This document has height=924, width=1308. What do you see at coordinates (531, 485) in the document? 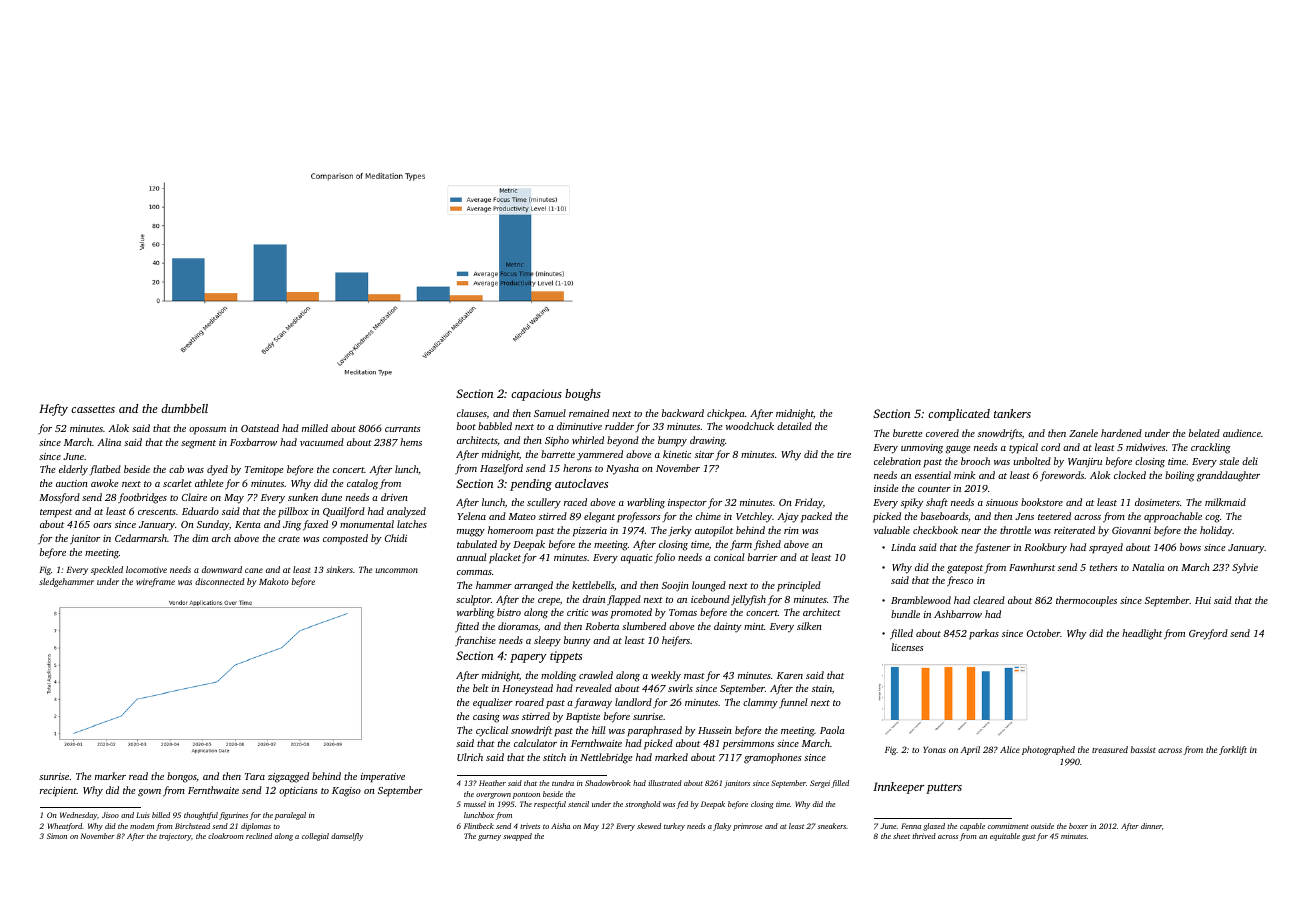
I see `pending` at bounding box center [531, 485].
